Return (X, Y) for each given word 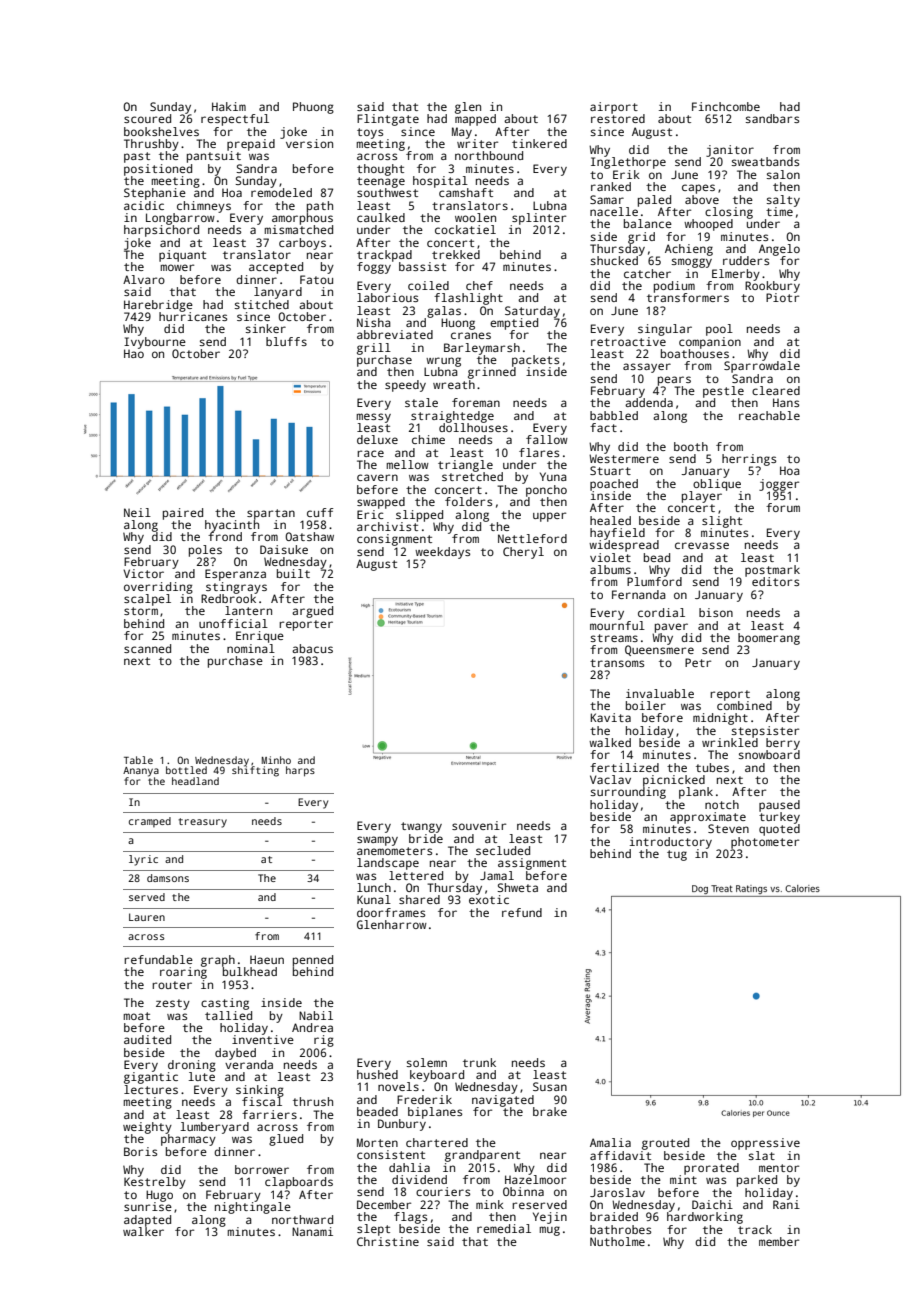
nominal (251, 648)
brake (550, 1111)
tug (677, 855)
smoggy (692, 263)
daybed (235, 1054)
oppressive (765, 1144)
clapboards (299, 1183)
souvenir (479, 825)
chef (479, 285)
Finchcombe (726, 106)
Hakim (229, 106)
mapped (475, 120)
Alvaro (144, 279)
